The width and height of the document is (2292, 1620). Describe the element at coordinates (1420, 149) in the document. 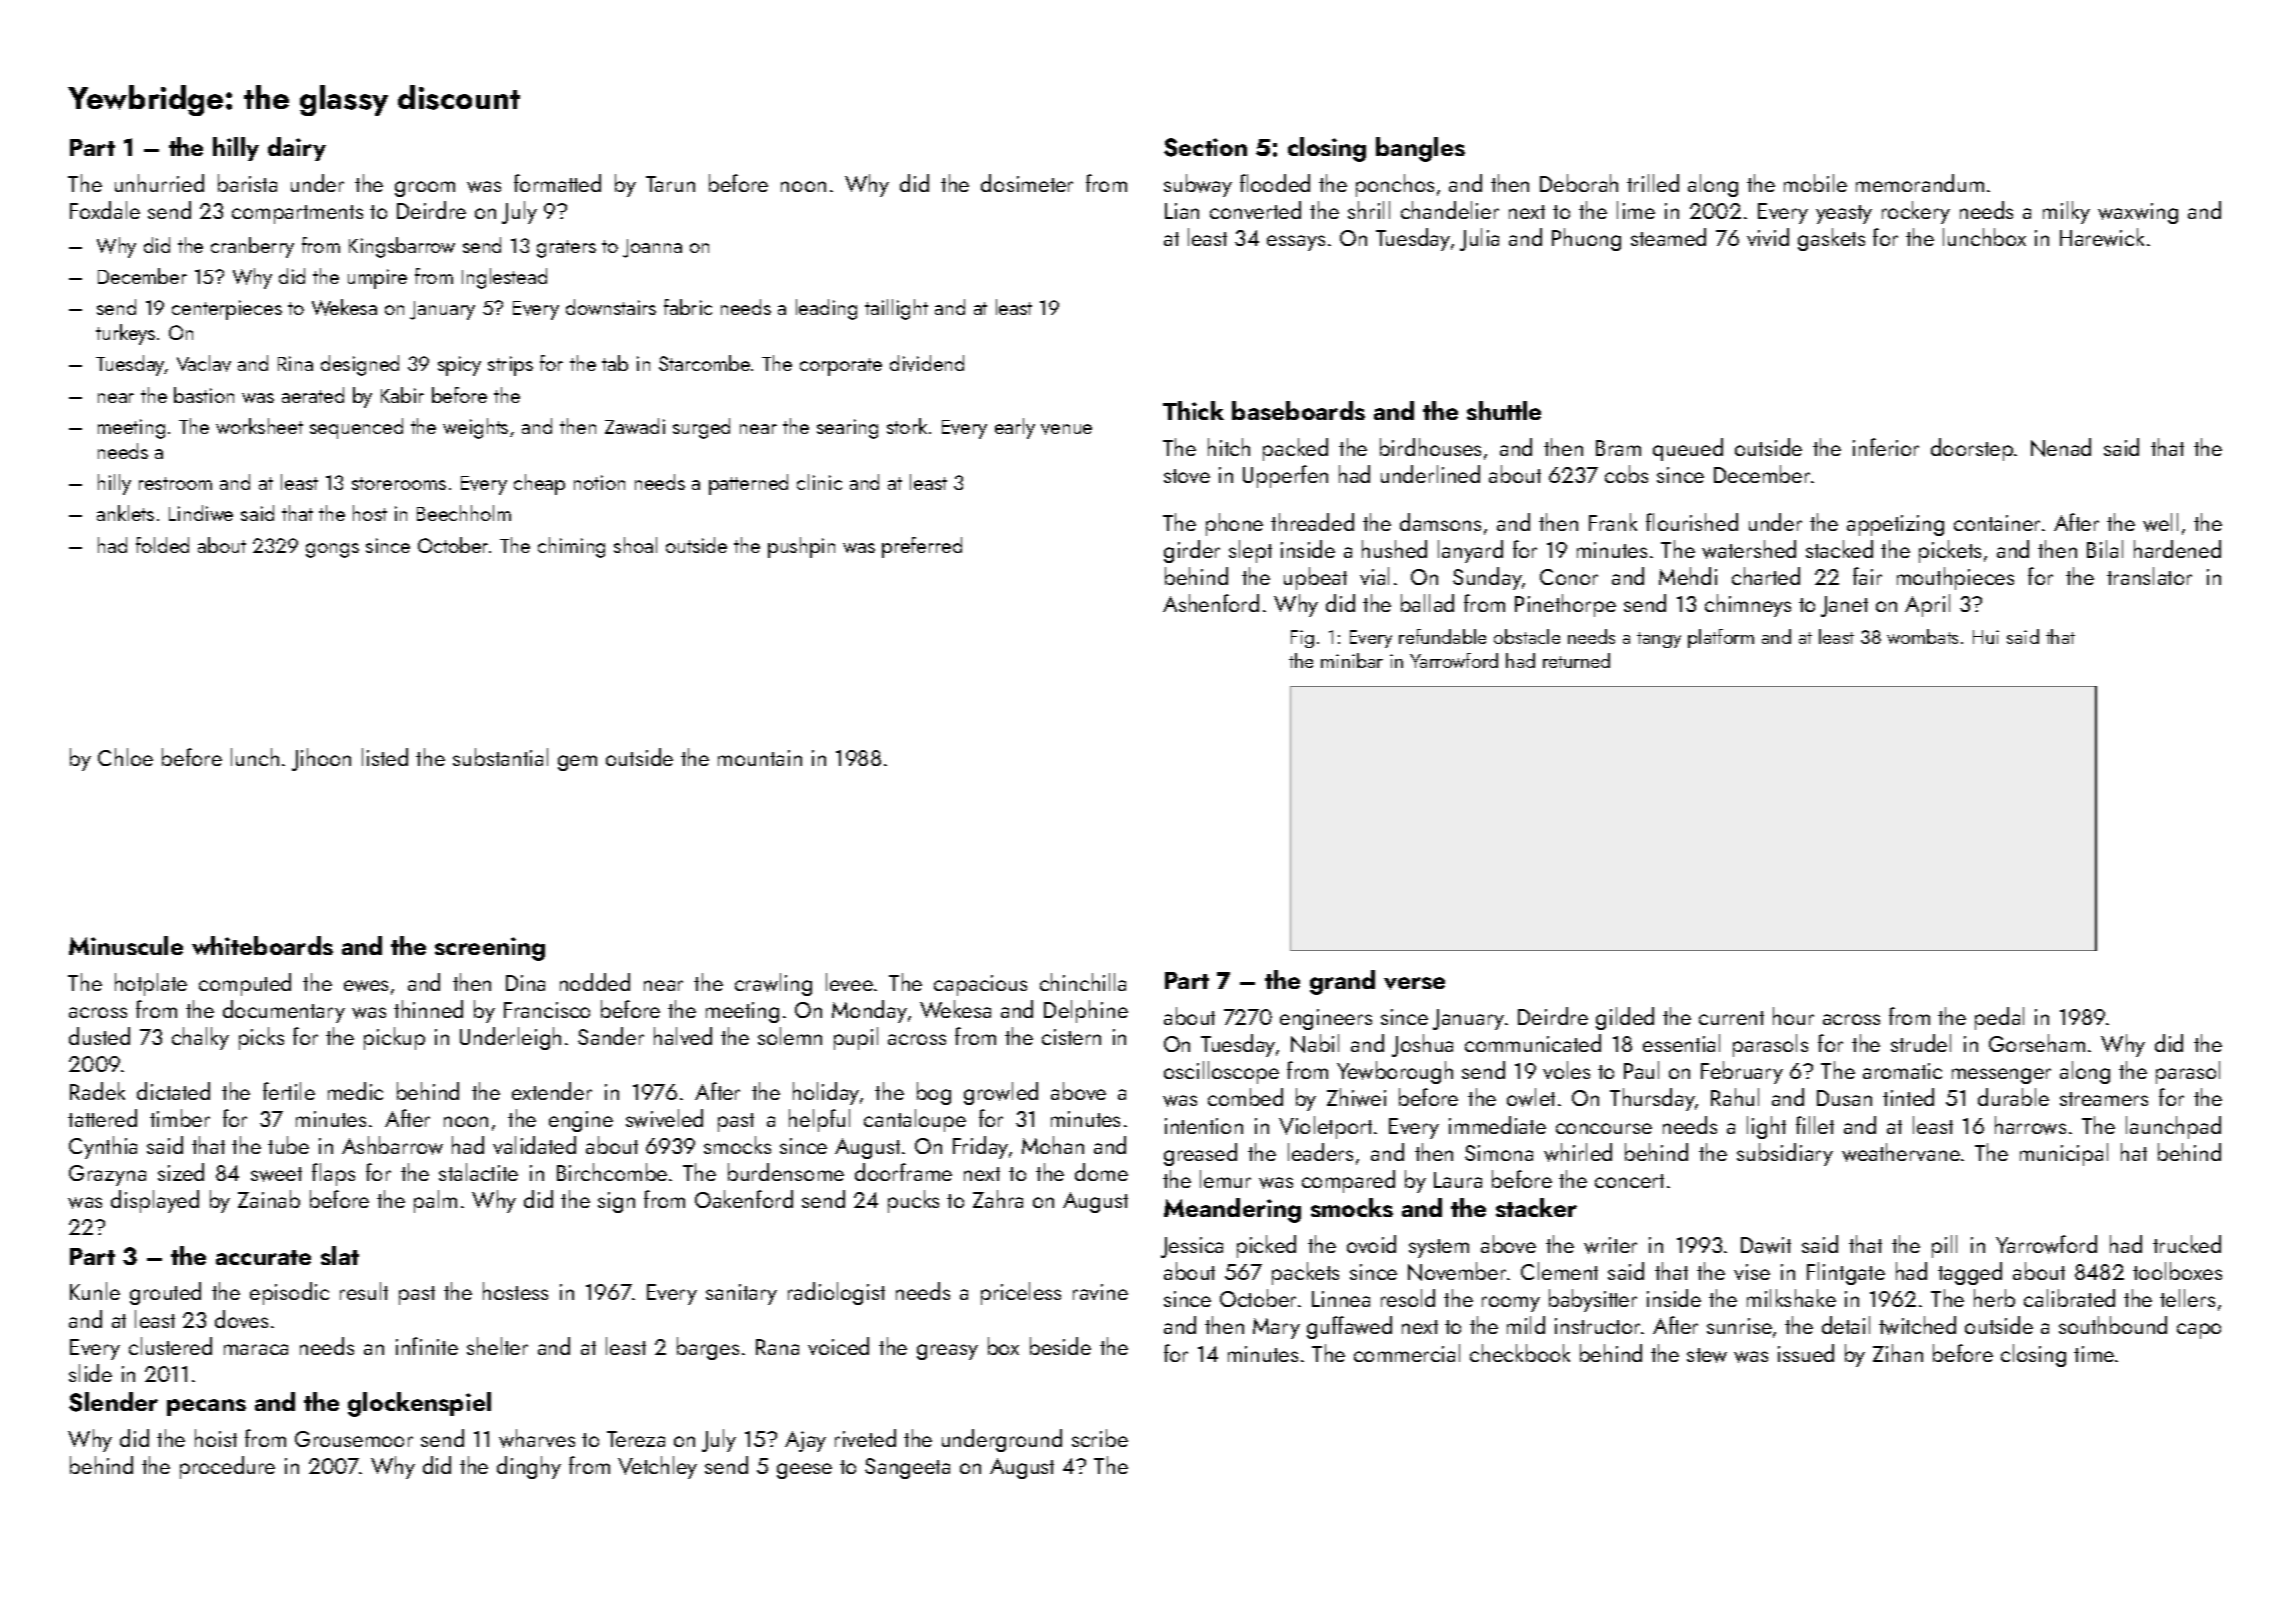

I see `bangles` at that location.
